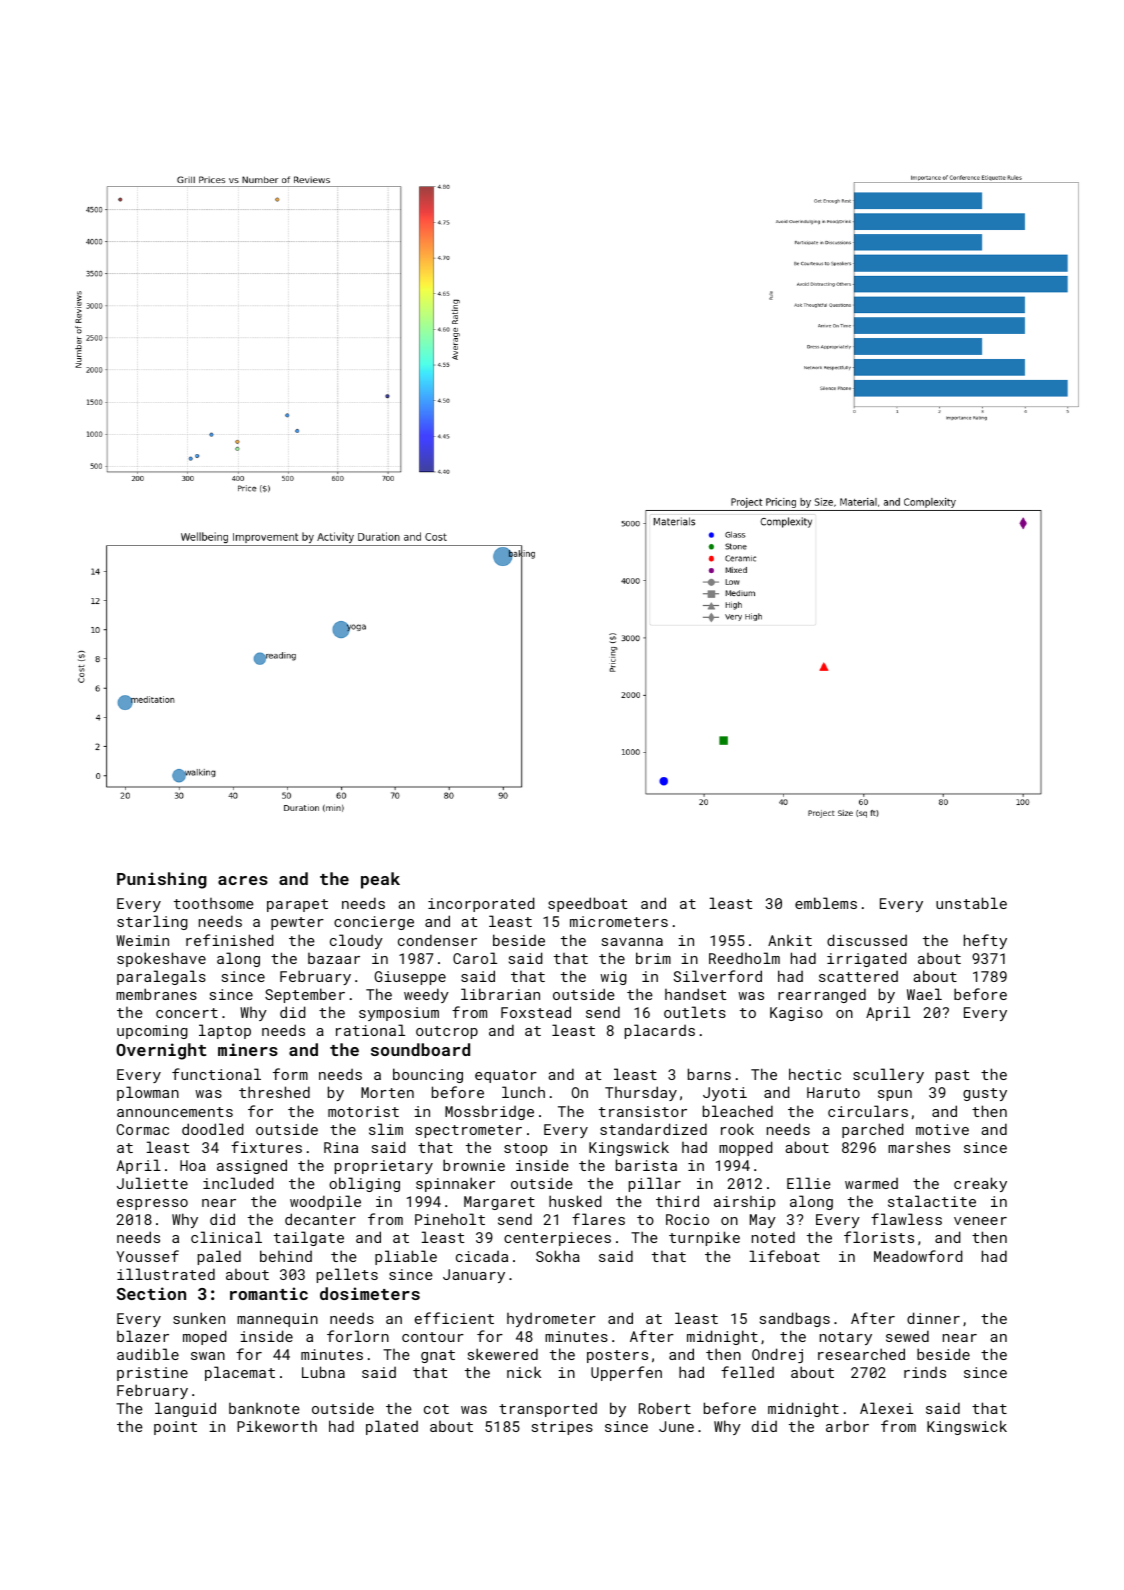 This page has height=1590, width=1124. What do you see at coordinates (809, 1183) in the page?
I see `Ellie` at bounding box center [809, 1183].
